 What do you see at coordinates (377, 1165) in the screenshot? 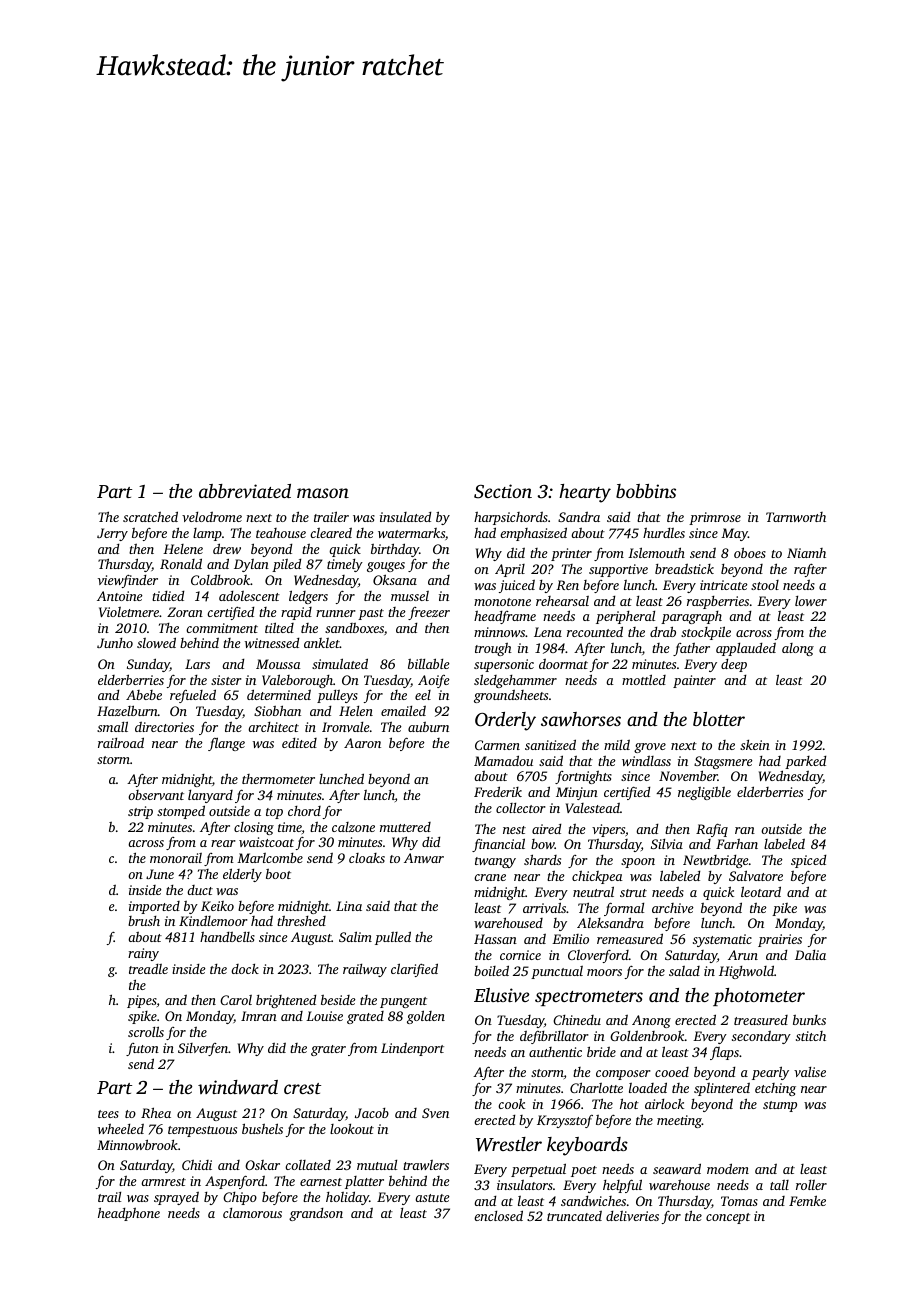
I see `mutual` at bounding box center [377, 1165].
